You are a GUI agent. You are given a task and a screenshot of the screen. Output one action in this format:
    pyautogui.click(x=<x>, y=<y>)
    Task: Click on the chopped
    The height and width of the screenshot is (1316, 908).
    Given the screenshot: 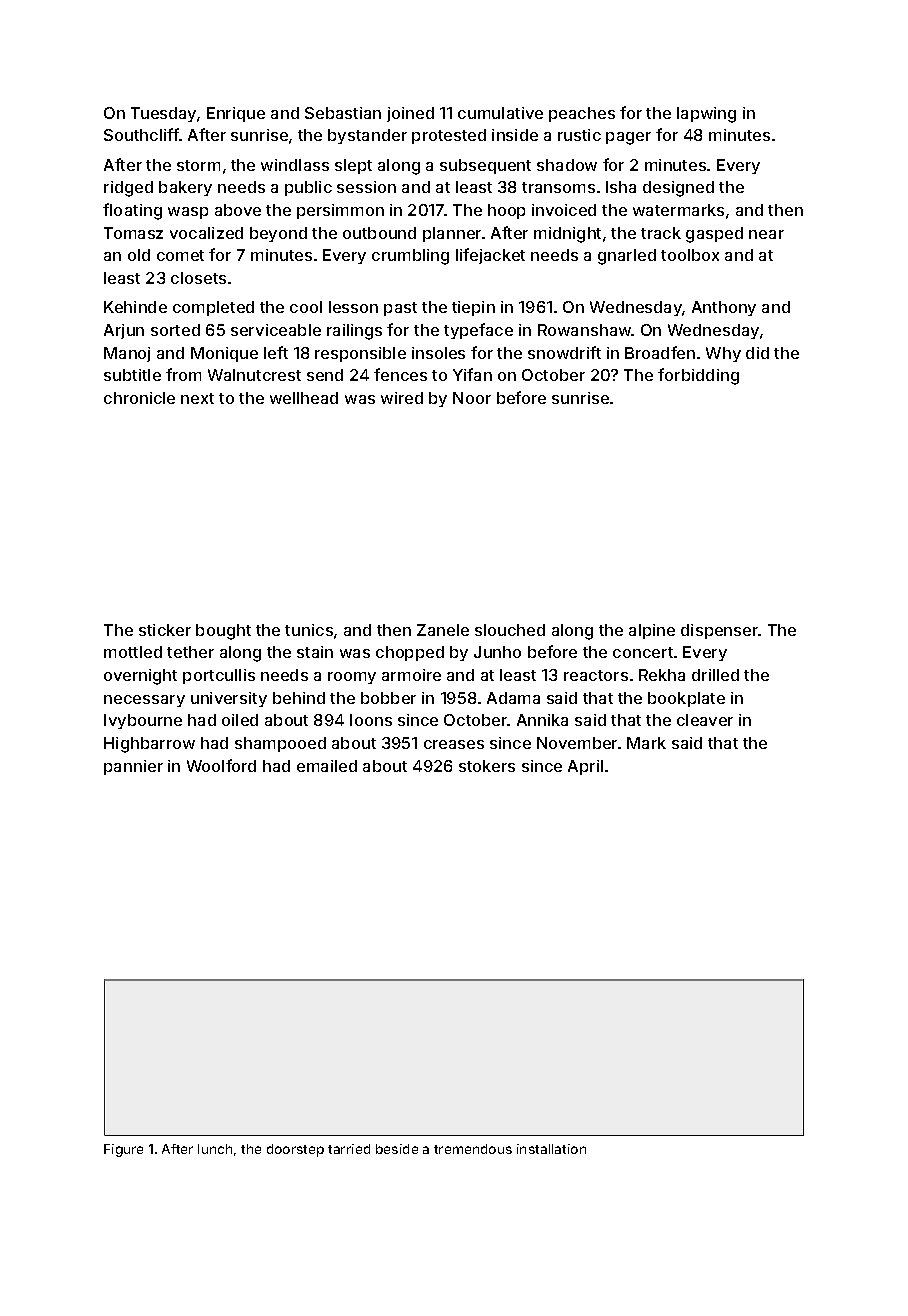 What is the action you would take?
    pyautogui.click(x=410, y=653)
